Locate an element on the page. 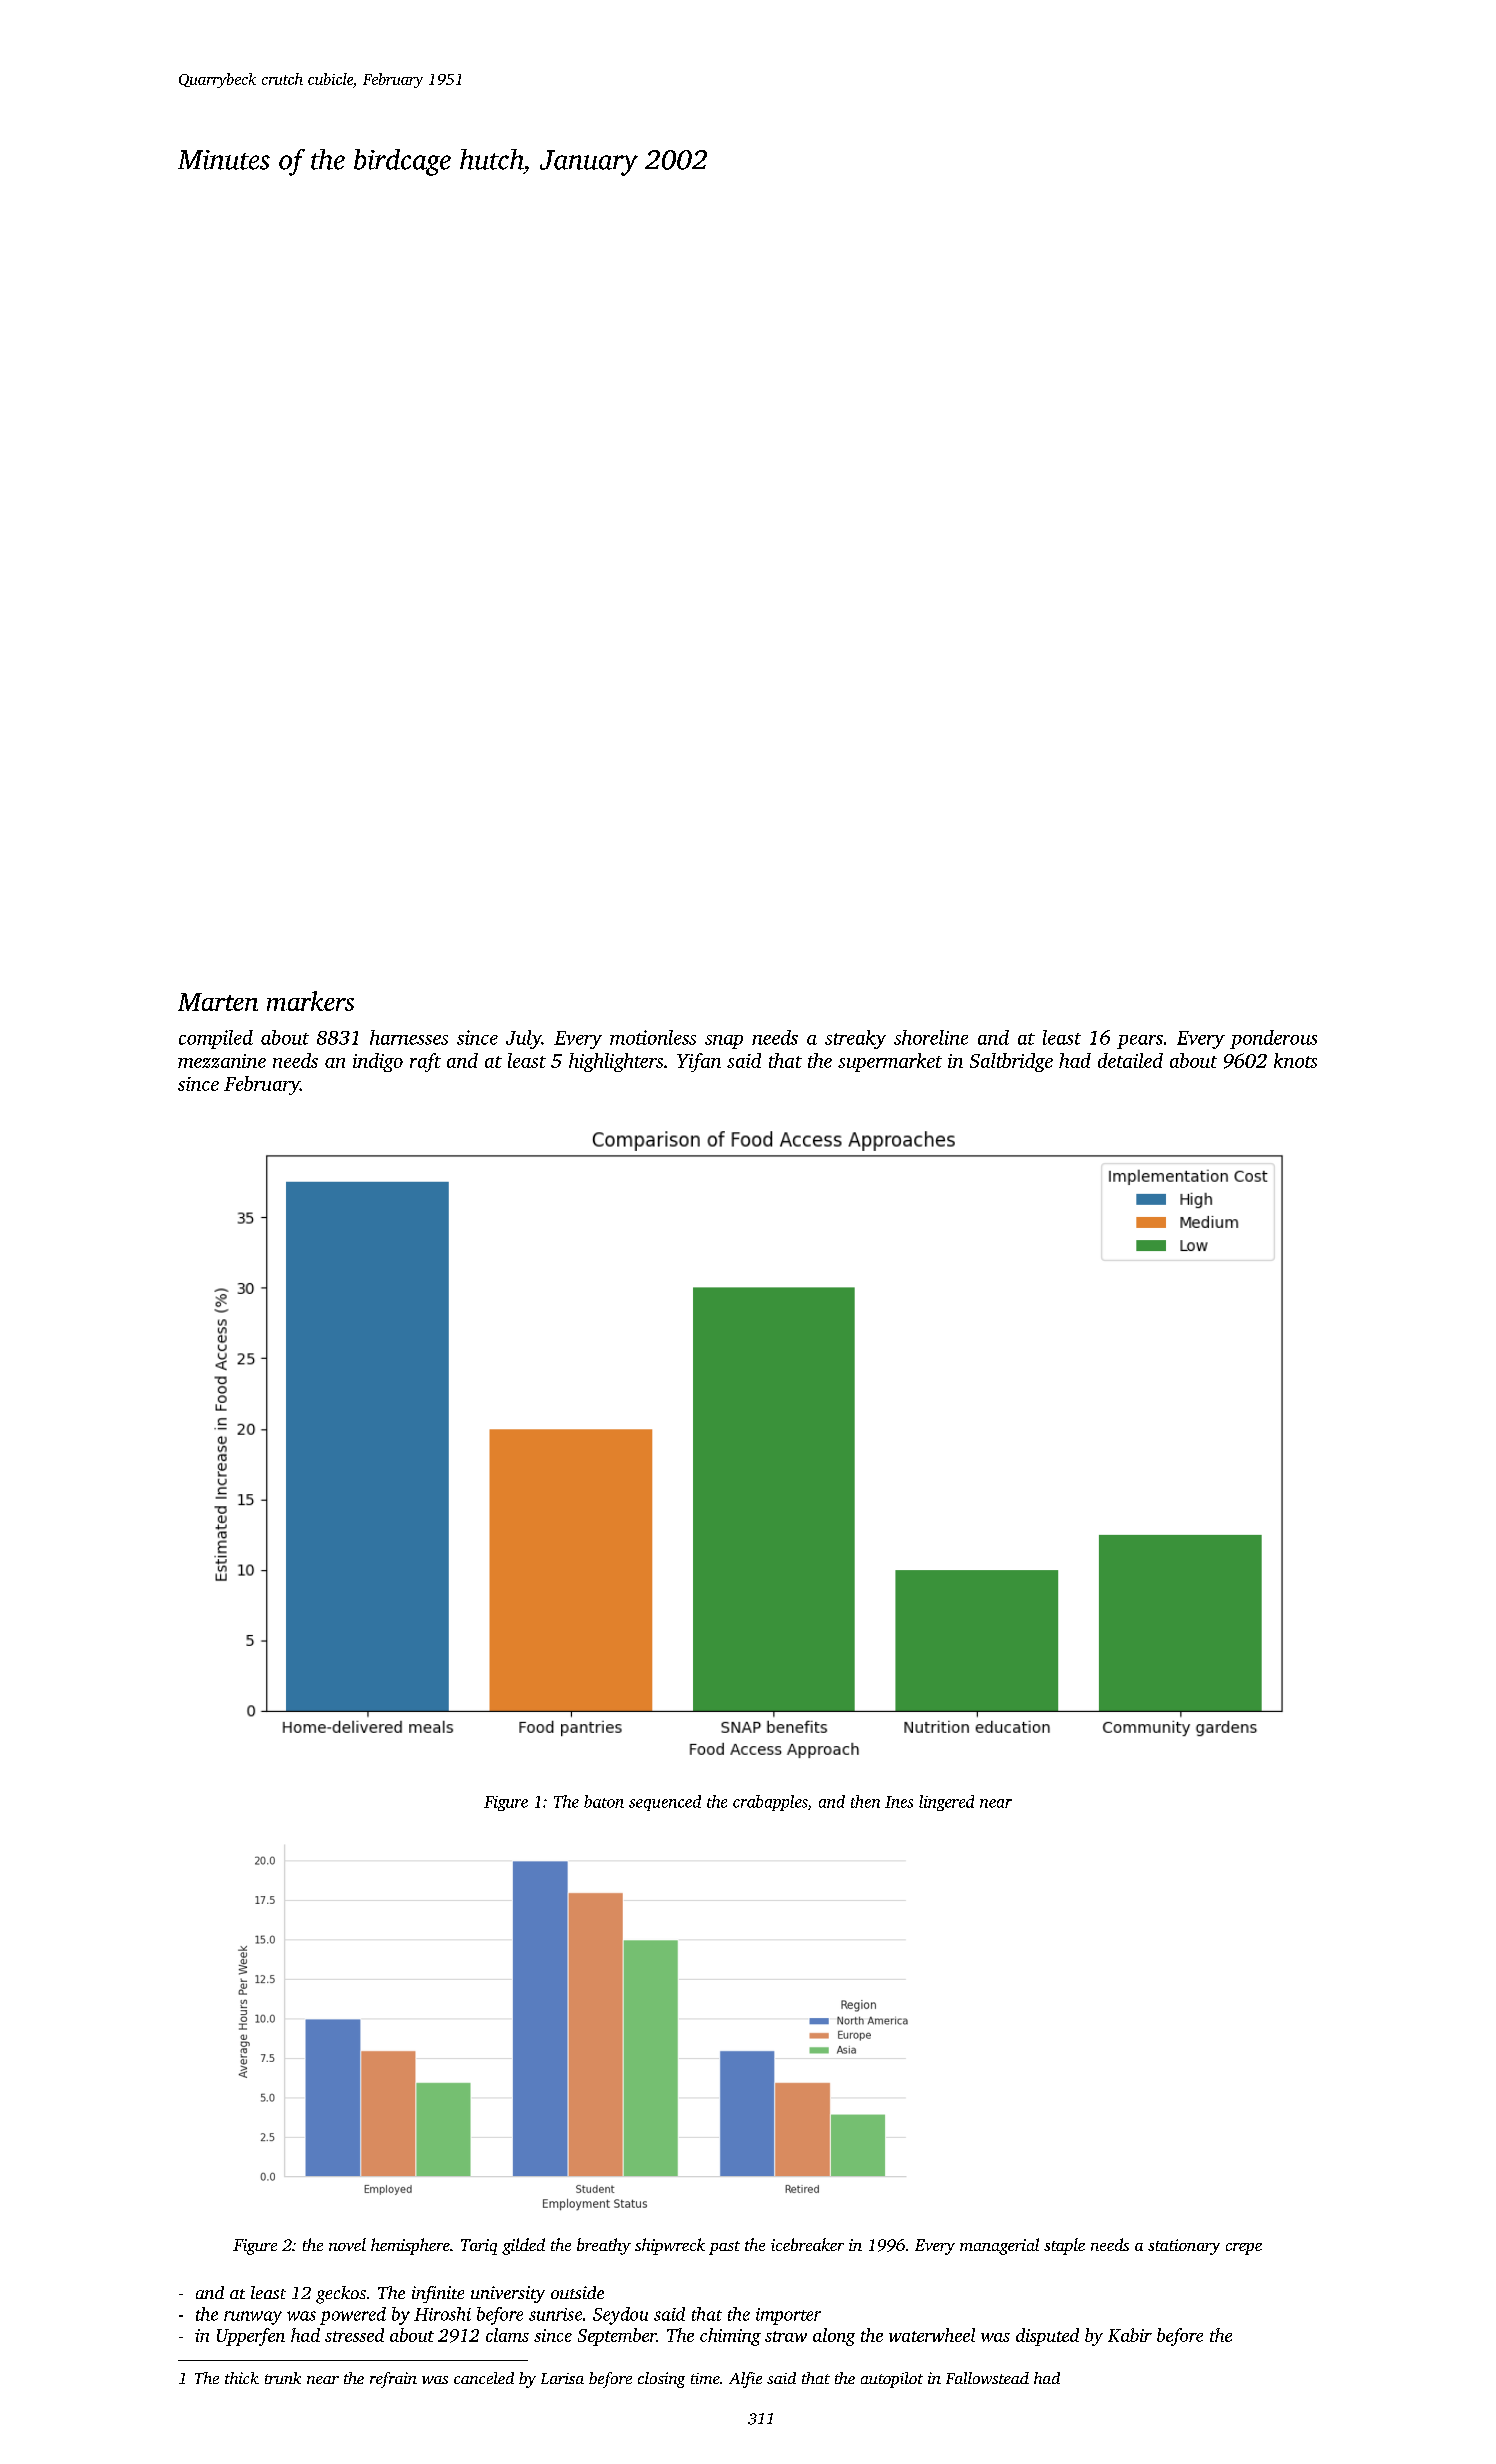 This image has height=2464, width=1496. Larisa is located at coordinates (562, 2378).
